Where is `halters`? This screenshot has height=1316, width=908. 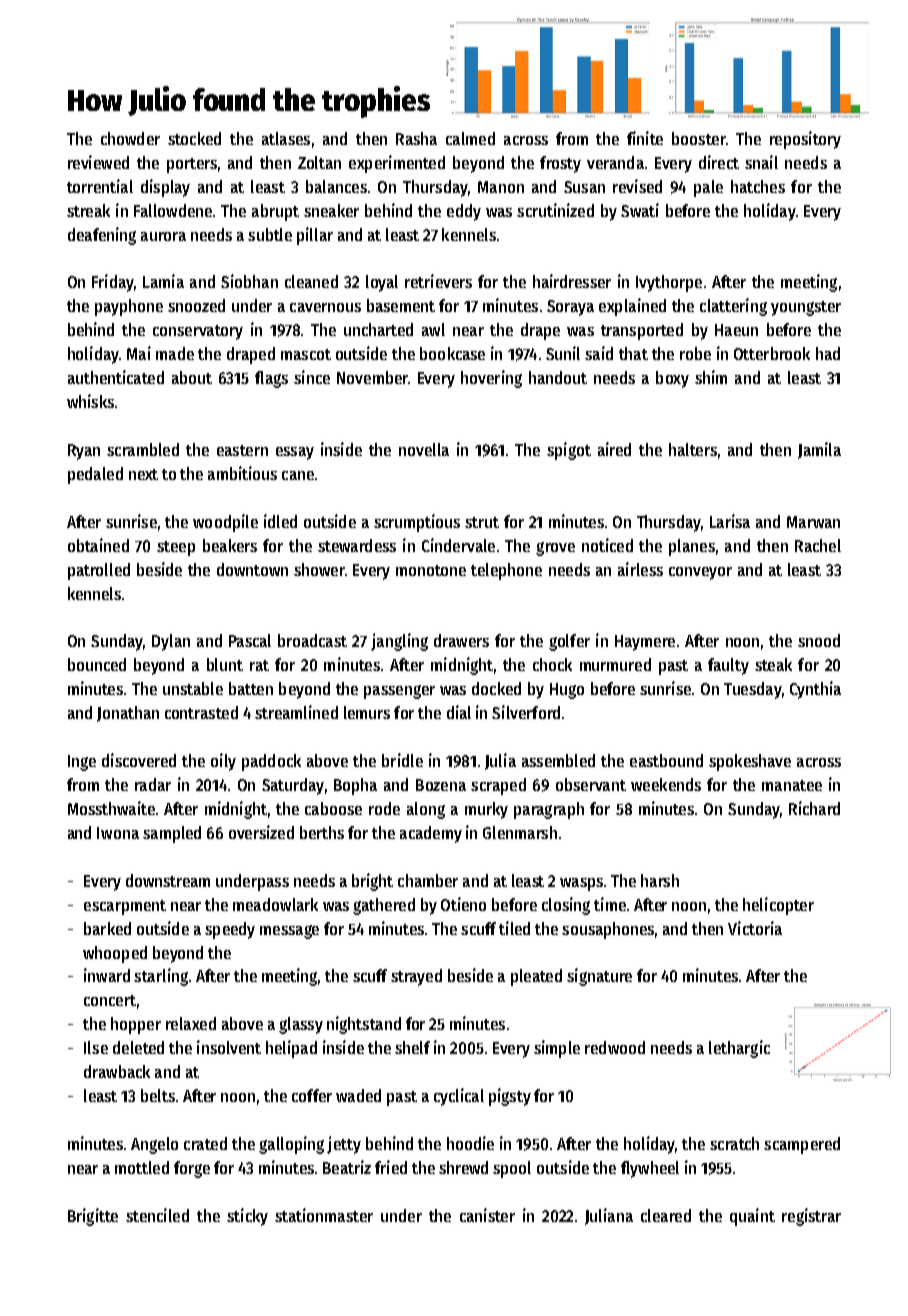 halters is located at coordinates (693, 449).
